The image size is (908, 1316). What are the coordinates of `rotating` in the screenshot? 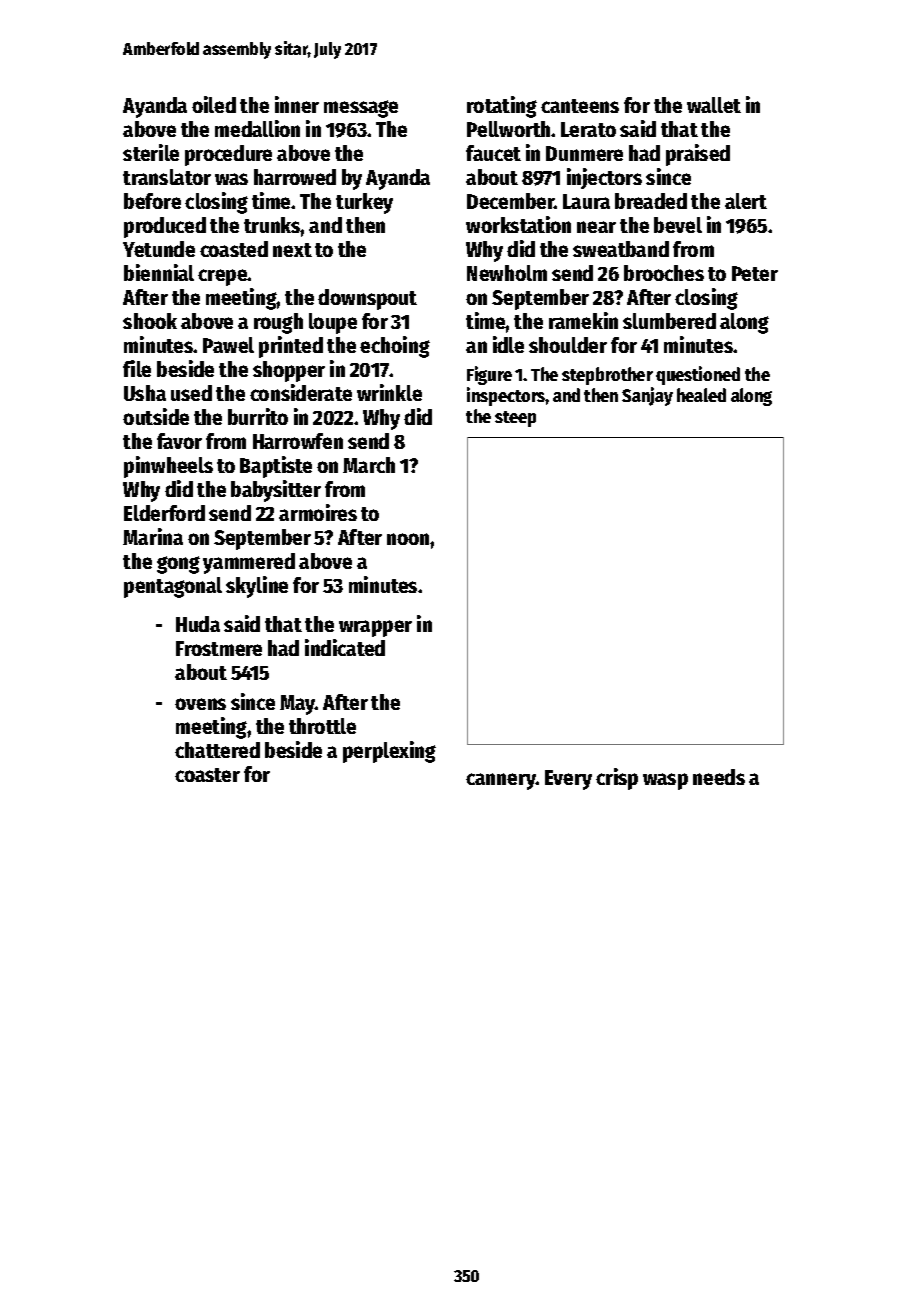 It's located at (502, 107).
